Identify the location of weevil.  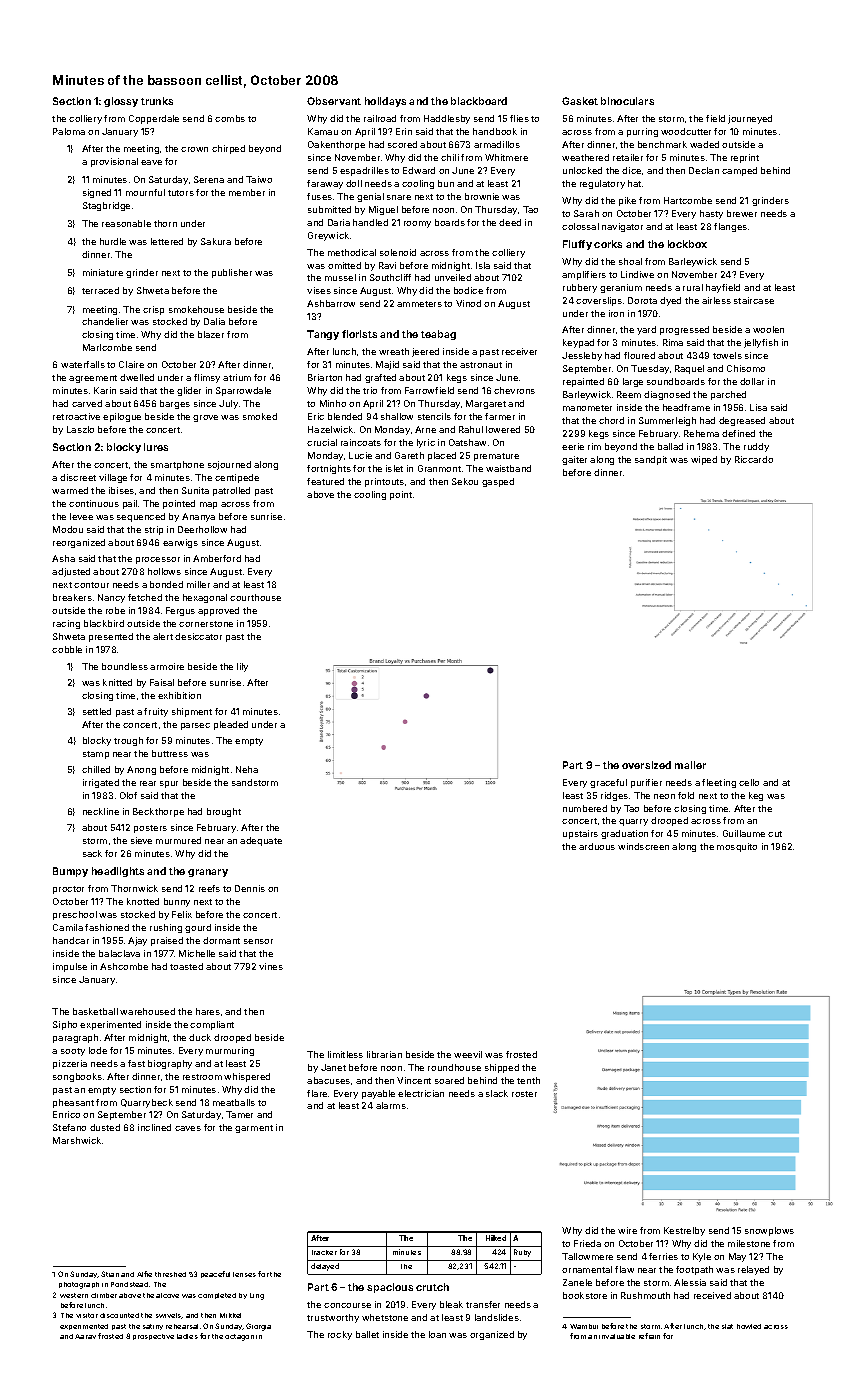
(468, 1054).
